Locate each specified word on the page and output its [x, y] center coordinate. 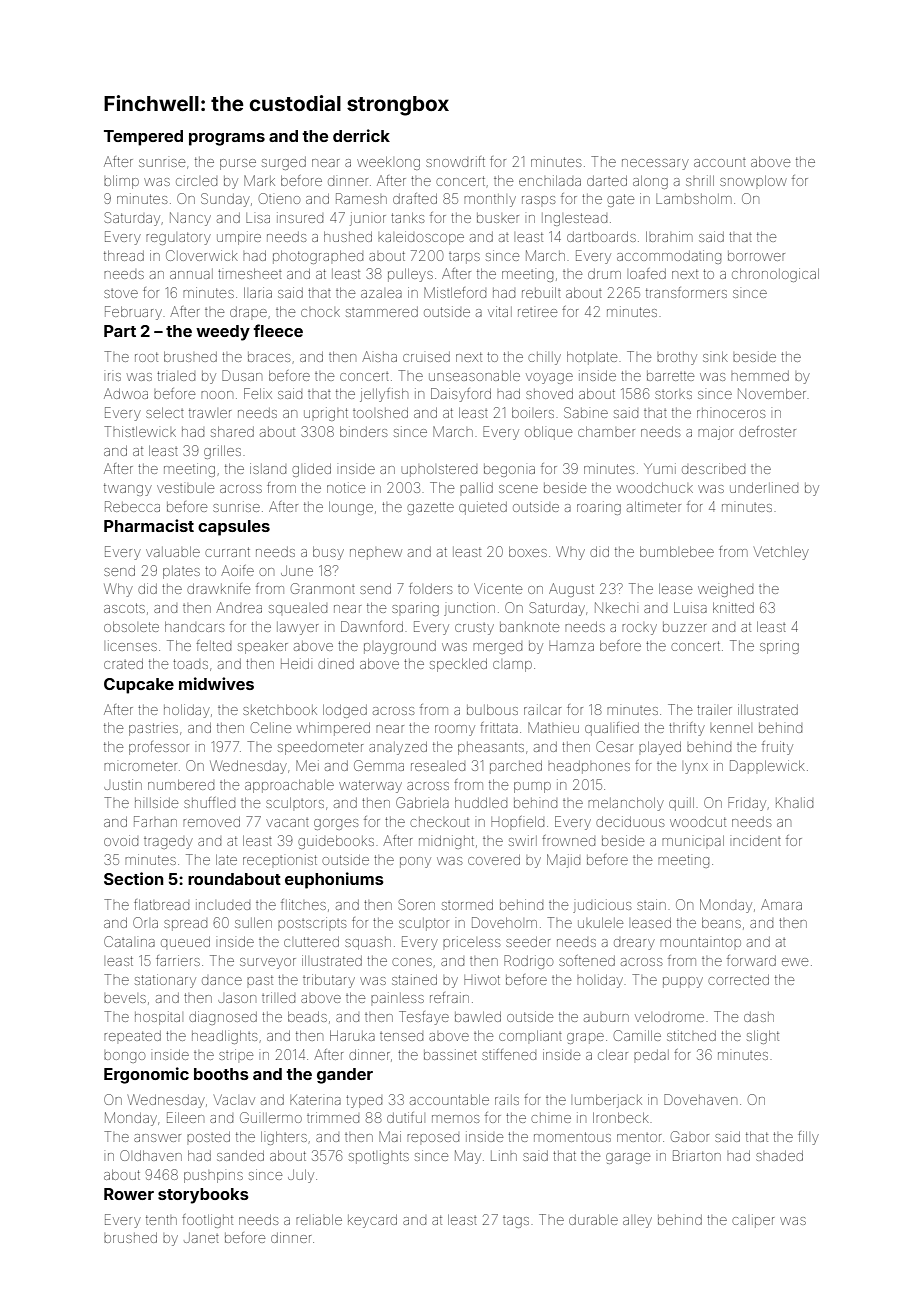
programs [227, 139]
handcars [194, 627]
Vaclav [234, 1100]
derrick [361, 135]
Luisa [690, 607]
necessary [655, 164]
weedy [223, 333]
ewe [795, 962]
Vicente [498, 588]
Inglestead [576, 219]
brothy [677, 358]
